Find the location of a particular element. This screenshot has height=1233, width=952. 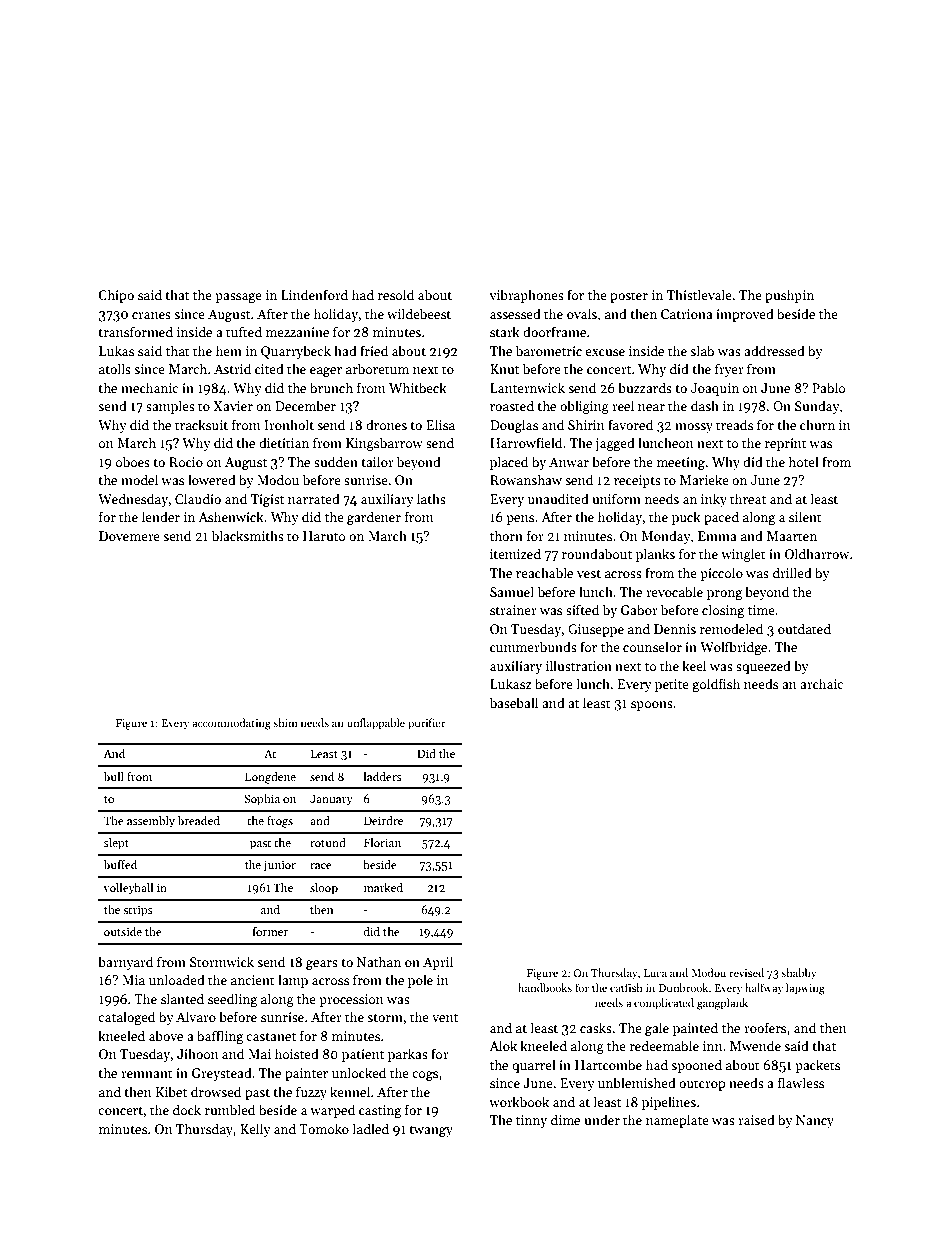

strips is located at coordinates (138, 911).
